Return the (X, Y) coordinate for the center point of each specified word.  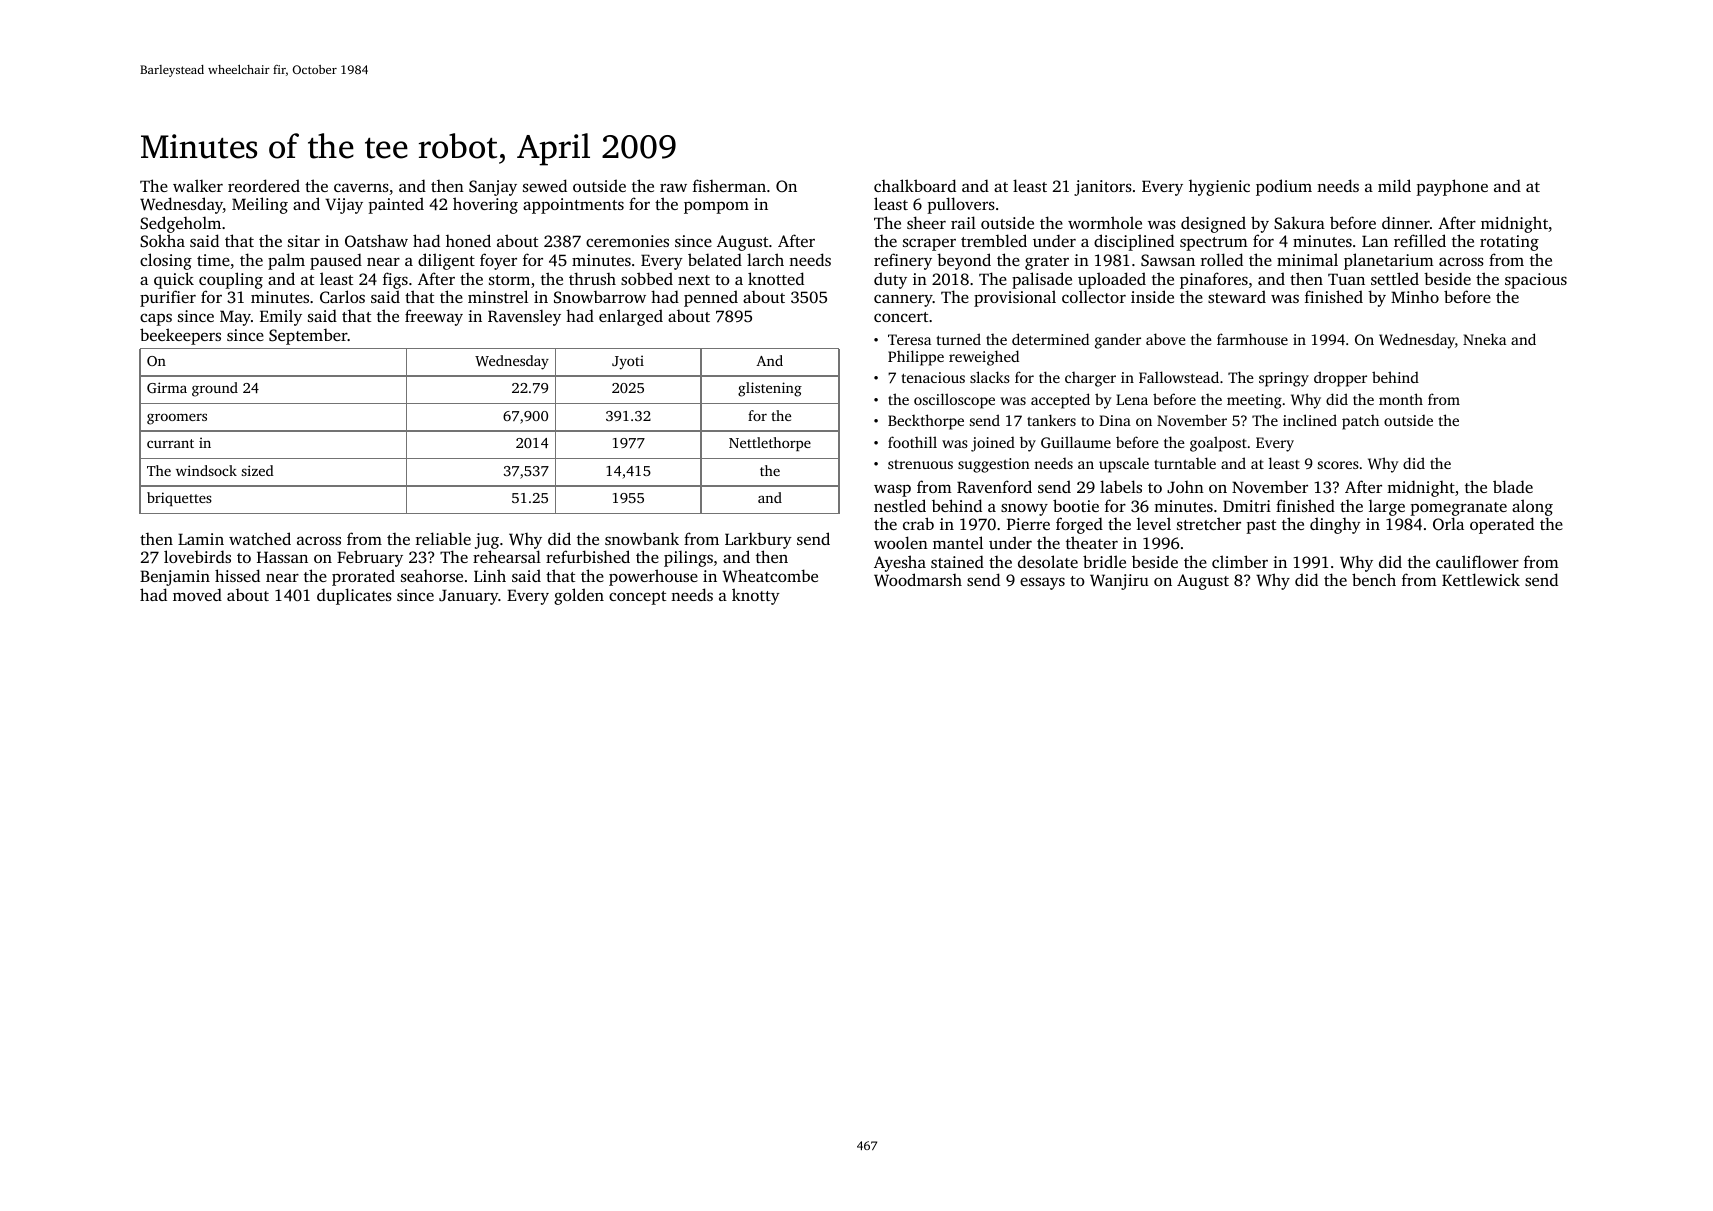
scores (1338, 465)
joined (993, 444)
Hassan (282, 557)
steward (1237, 296)
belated (715, 259)
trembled (994, 240)
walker (198, 185)
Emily (281, 317)
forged (1079, 525)
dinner (1406, 222)
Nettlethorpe (770, 444)
